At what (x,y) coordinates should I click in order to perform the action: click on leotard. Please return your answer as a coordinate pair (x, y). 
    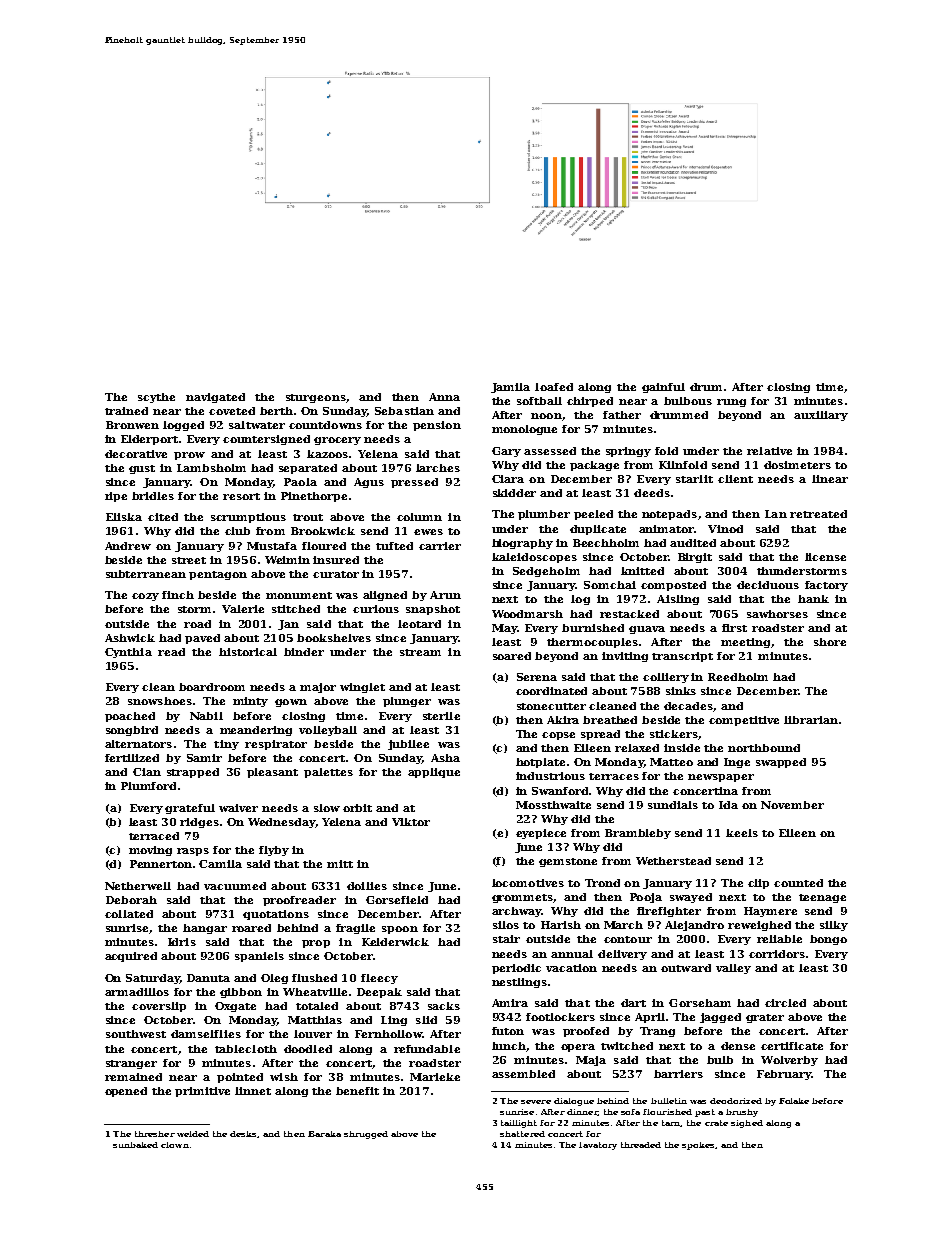
    Looking at the image, I should click on (419, 624).
